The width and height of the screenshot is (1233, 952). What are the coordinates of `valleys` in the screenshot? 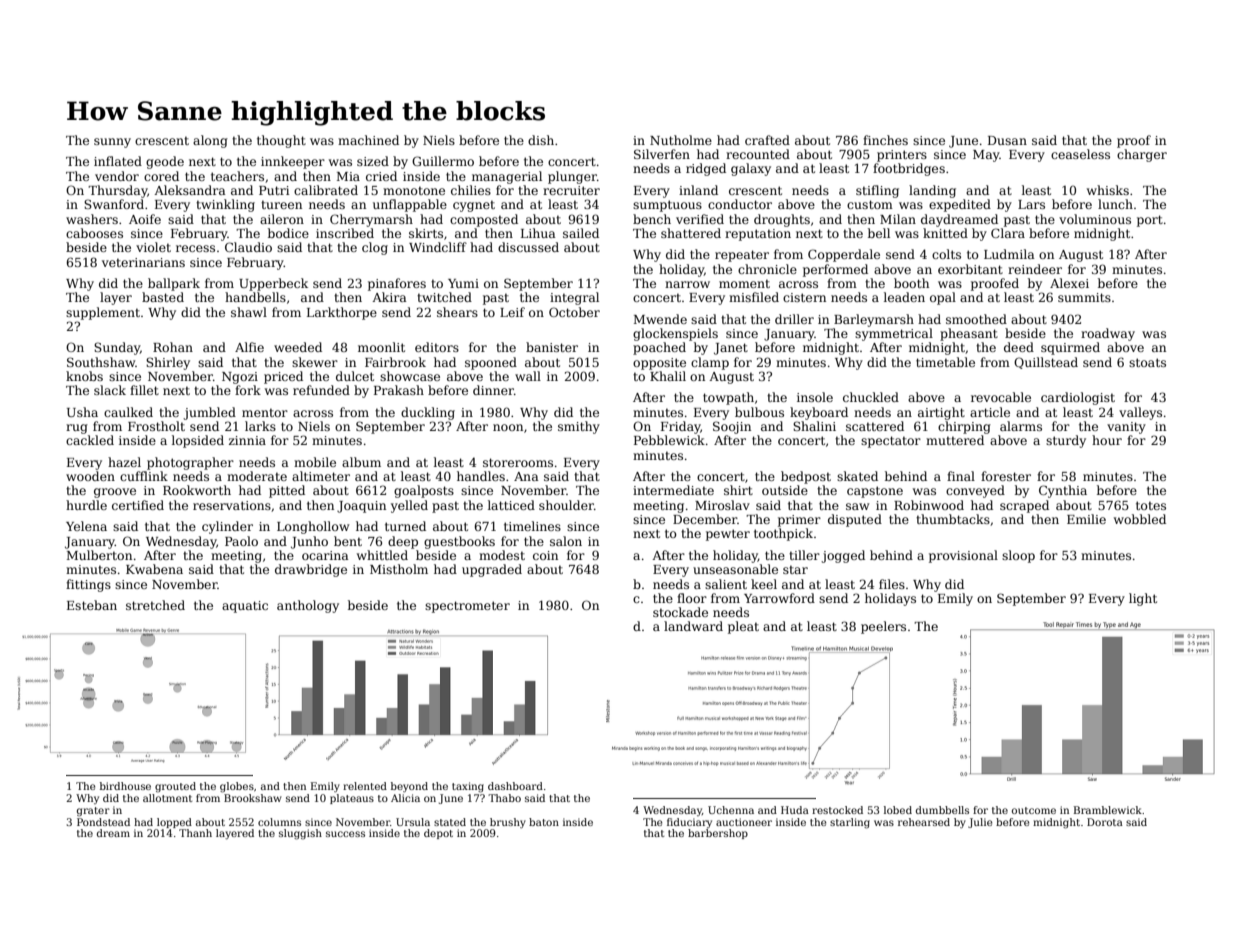 It's located at (1140, 413).
